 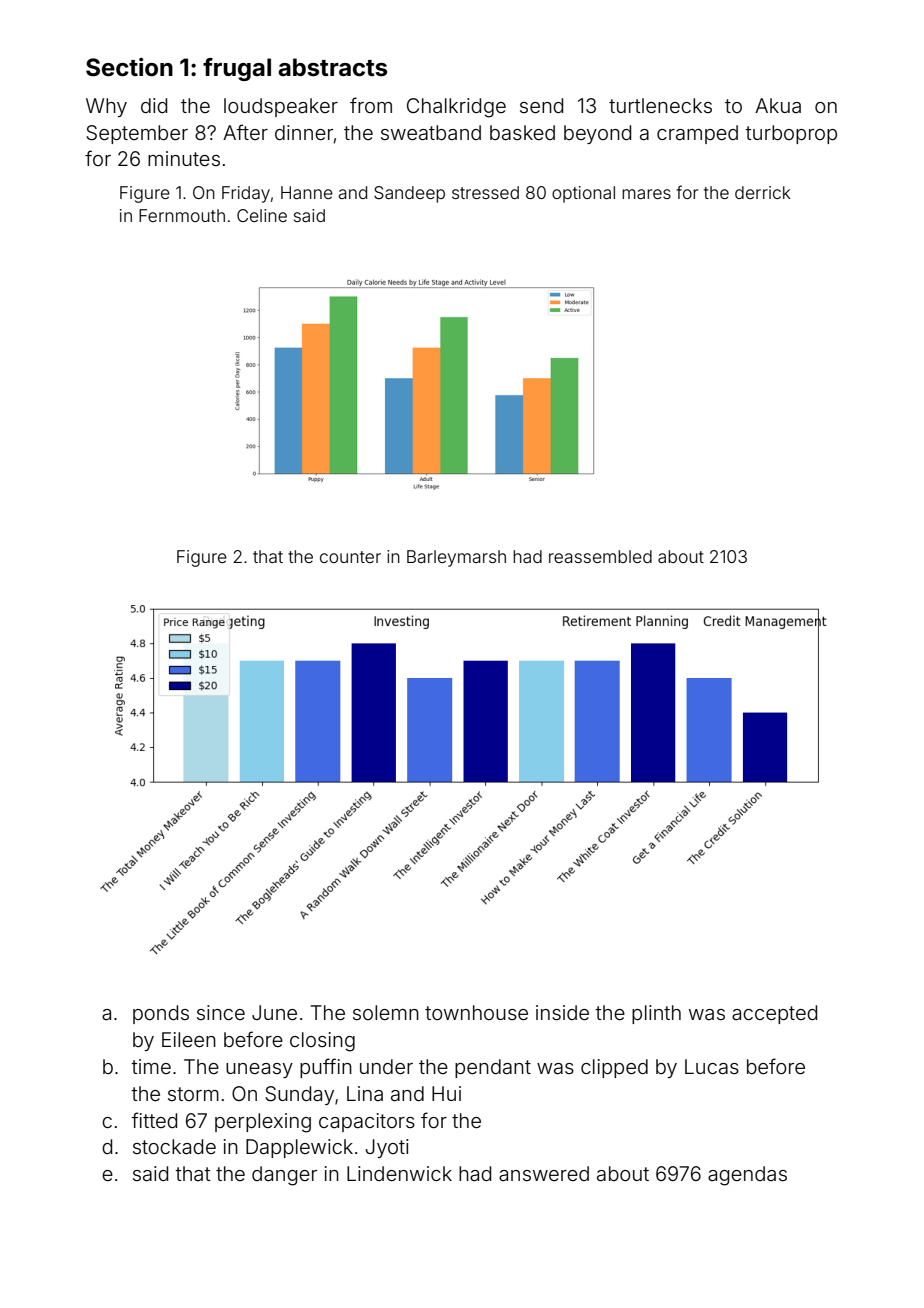 What do you see at coordinates (322, 1042) in the document?
I see `closing` at bounding box center [322, 1042].
